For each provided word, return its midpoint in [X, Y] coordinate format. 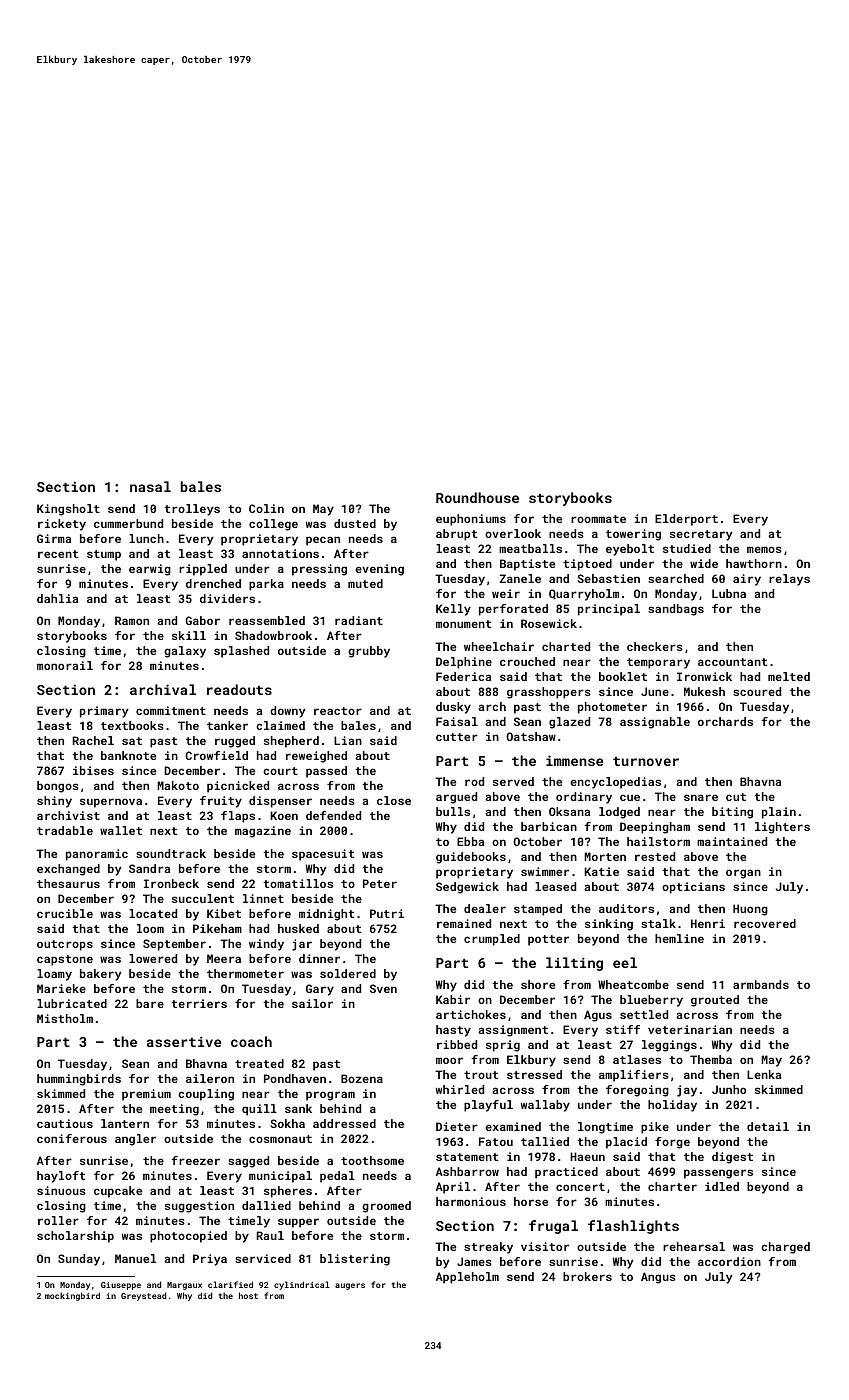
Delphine [464, 663]
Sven [383, 988]
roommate [598, 519]
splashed [241, 652]
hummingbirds [79, 1080]
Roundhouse [477, 497]
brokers [587, 1276]
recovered [765, 923]
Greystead [143, 1296]
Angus [658, 1278]
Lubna [729, 593]
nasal [150, 486]
